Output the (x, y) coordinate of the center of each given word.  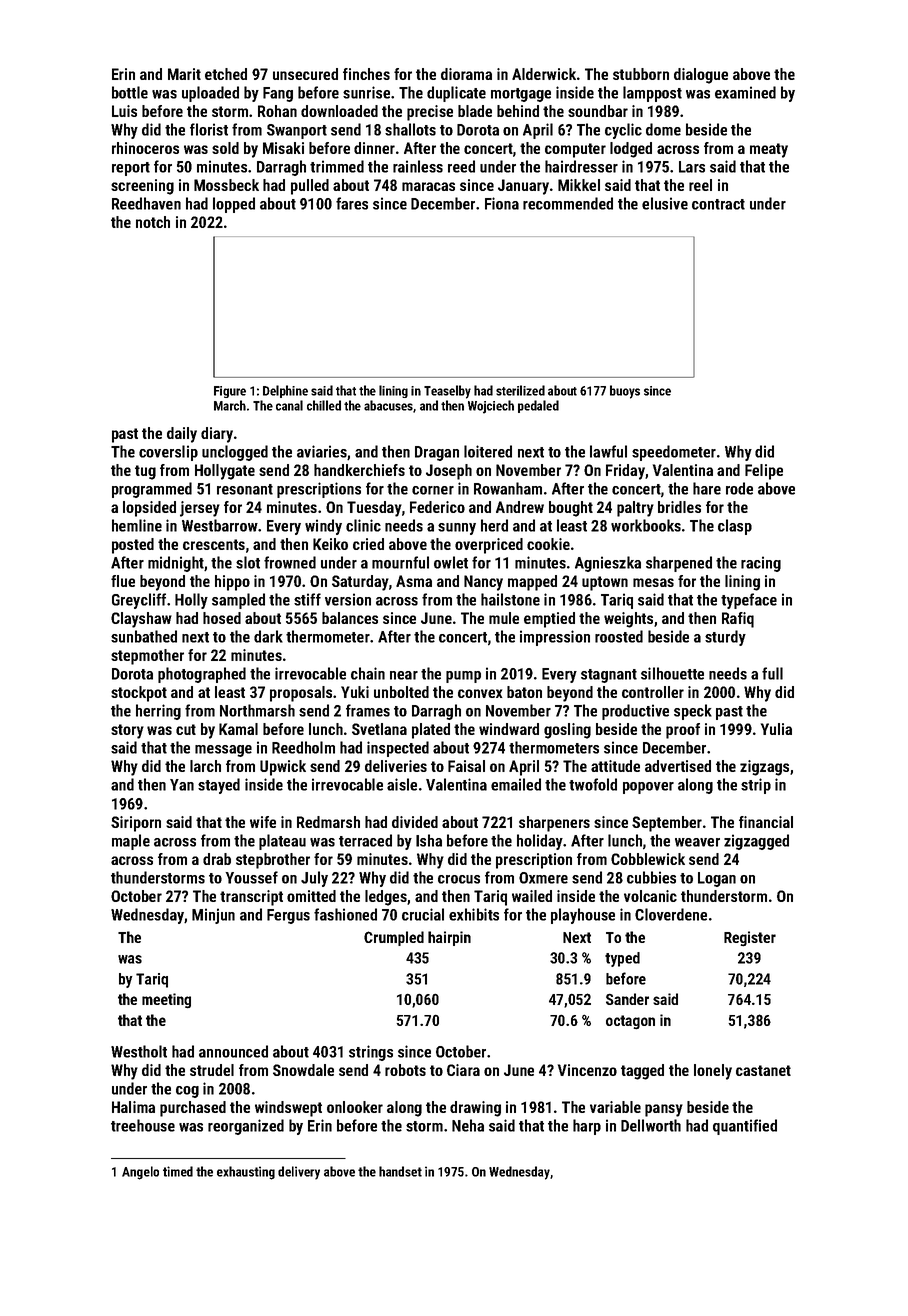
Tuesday (374, 509)
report (131, 169)
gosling (567, 731)
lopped (234, 205)
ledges (386, 898)
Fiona (502, 203)
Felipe (764, 472)
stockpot (139, 694)
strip (756, 786)
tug (145, 472)
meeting (166, 1000)
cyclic (623, 131)
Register (750, 938)
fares (352, 203)
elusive (665, 203)
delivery (299, 1173)
